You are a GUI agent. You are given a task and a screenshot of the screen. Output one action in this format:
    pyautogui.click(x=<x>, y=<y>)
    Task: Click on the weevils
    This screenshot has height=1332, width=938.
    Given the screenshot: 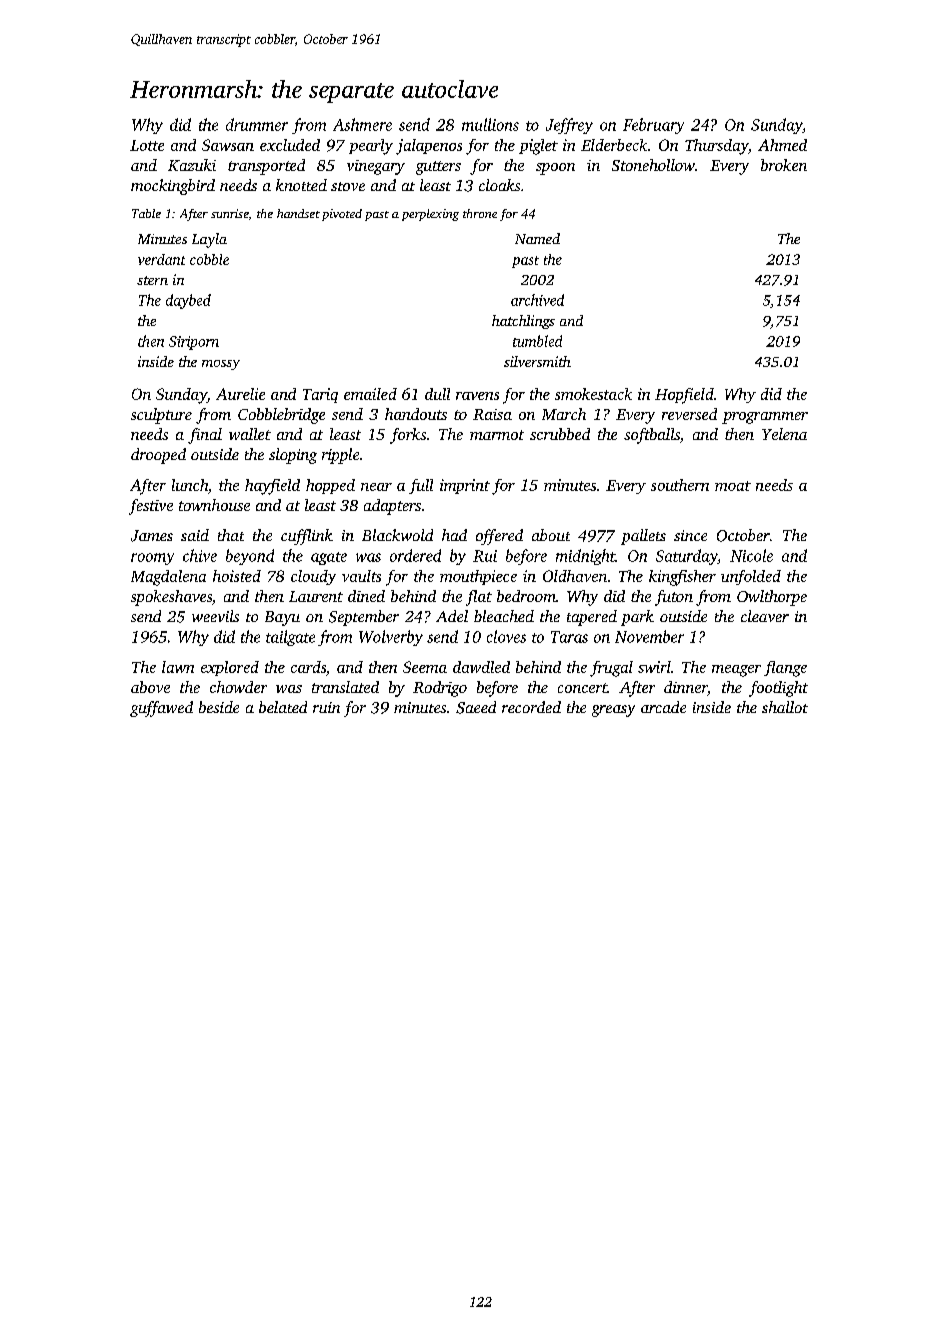 What is the action you would take?
    pyautogui.click(x=215, y=616)
